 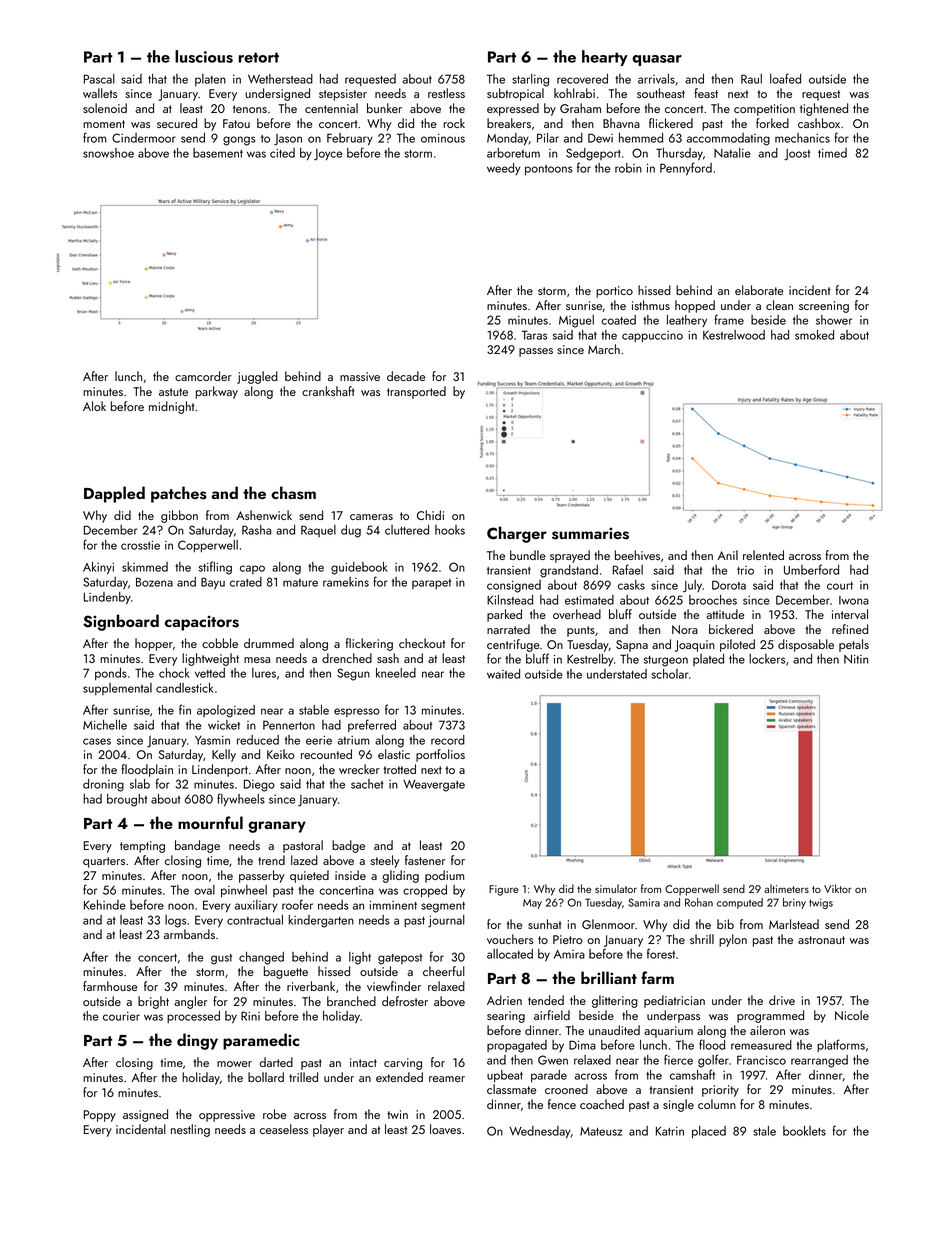 What do you see at coordinates (824, 307) in the image?
I see `screening` at bounding box center [824, 307].
